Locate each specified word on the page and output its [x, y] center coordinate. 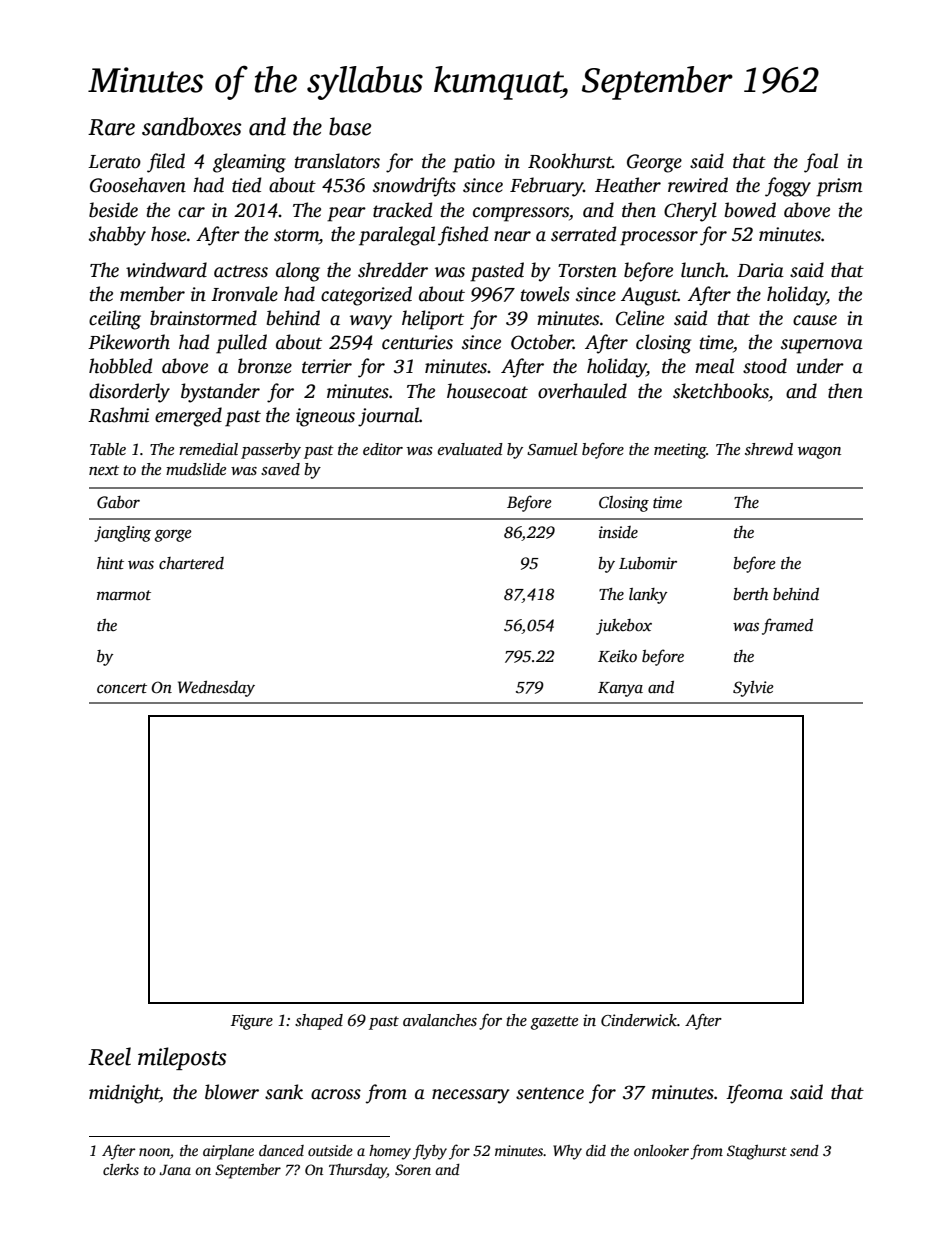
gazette [554, 1023]
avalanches [440, 1020]
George [654, 163]
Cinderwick [639, 1020]
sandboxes [191, 126]
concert [122, 688]
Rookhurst [570, 161]
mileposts [182, 1058]
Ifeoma [754, 1094]
